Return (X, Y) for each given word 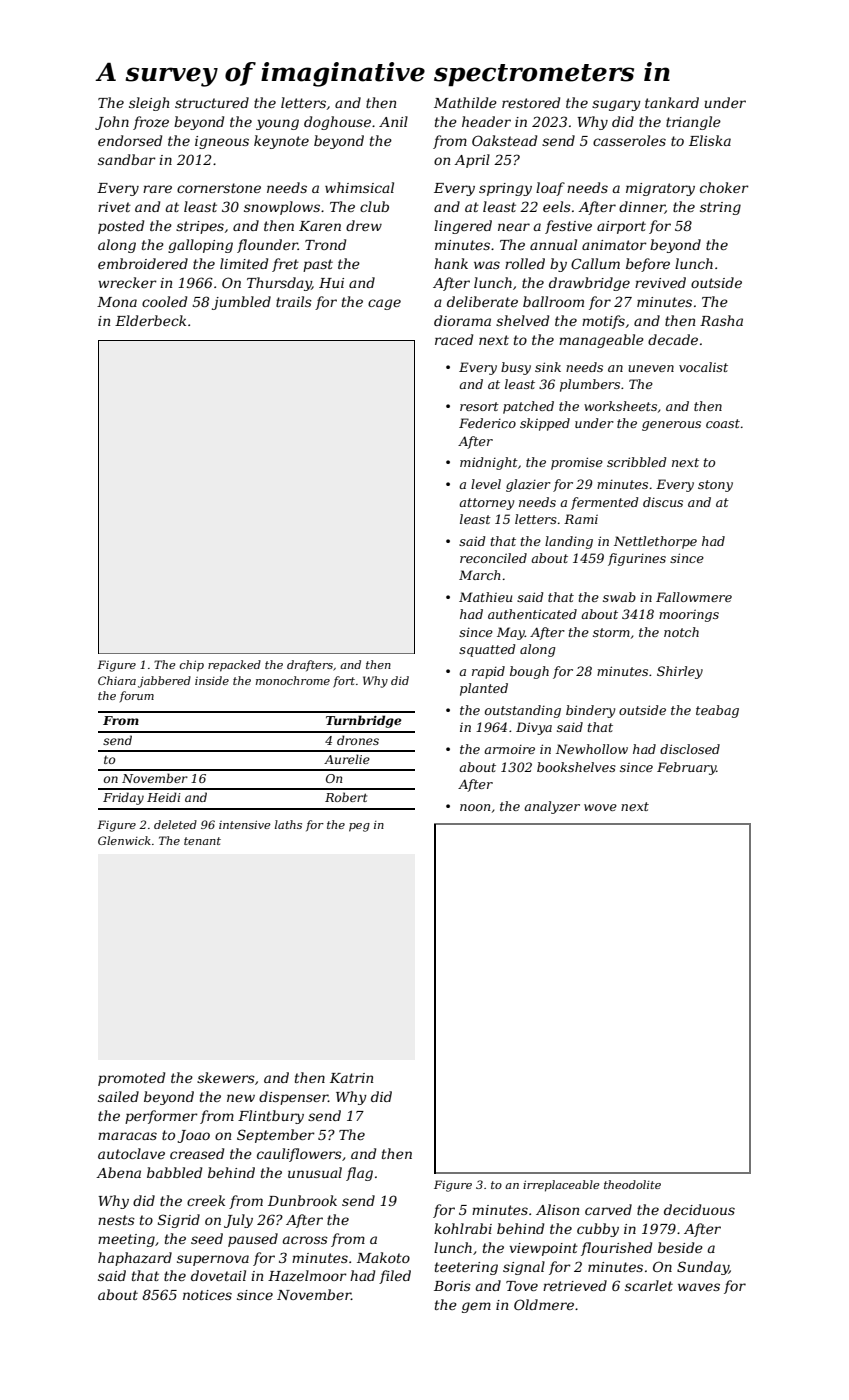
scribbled (636, 462)
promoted (131, 1079)
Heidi (164, 797)
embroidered (143, 263)
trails (294, 301)
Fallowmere (694, 597)
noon (475, 807)
